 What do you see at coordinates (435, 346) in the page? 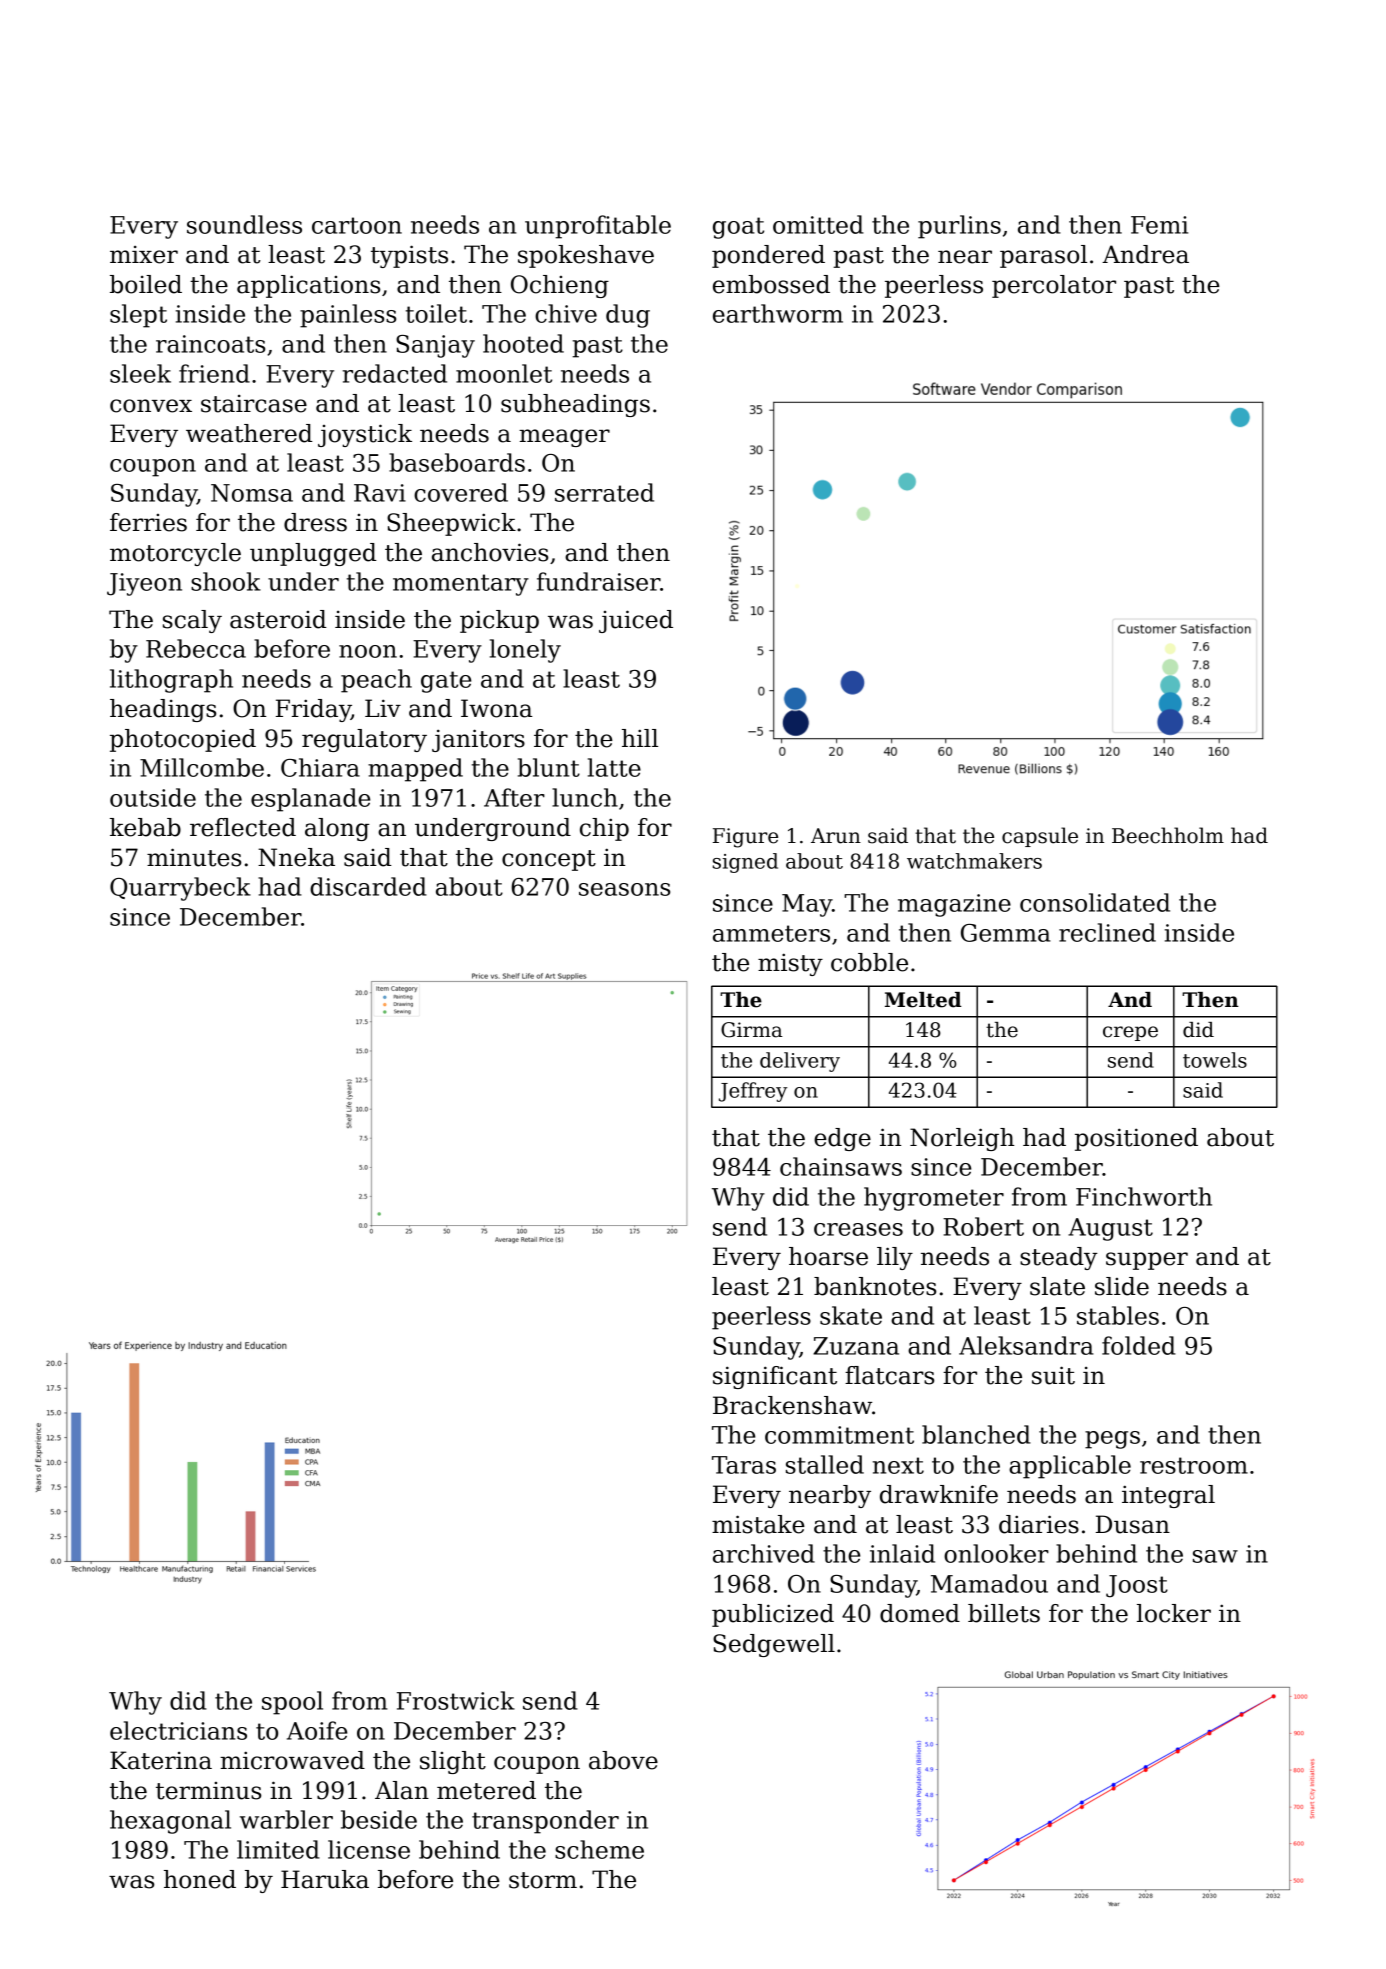
I see `Sanjay` at bounding box center [435, 346].
